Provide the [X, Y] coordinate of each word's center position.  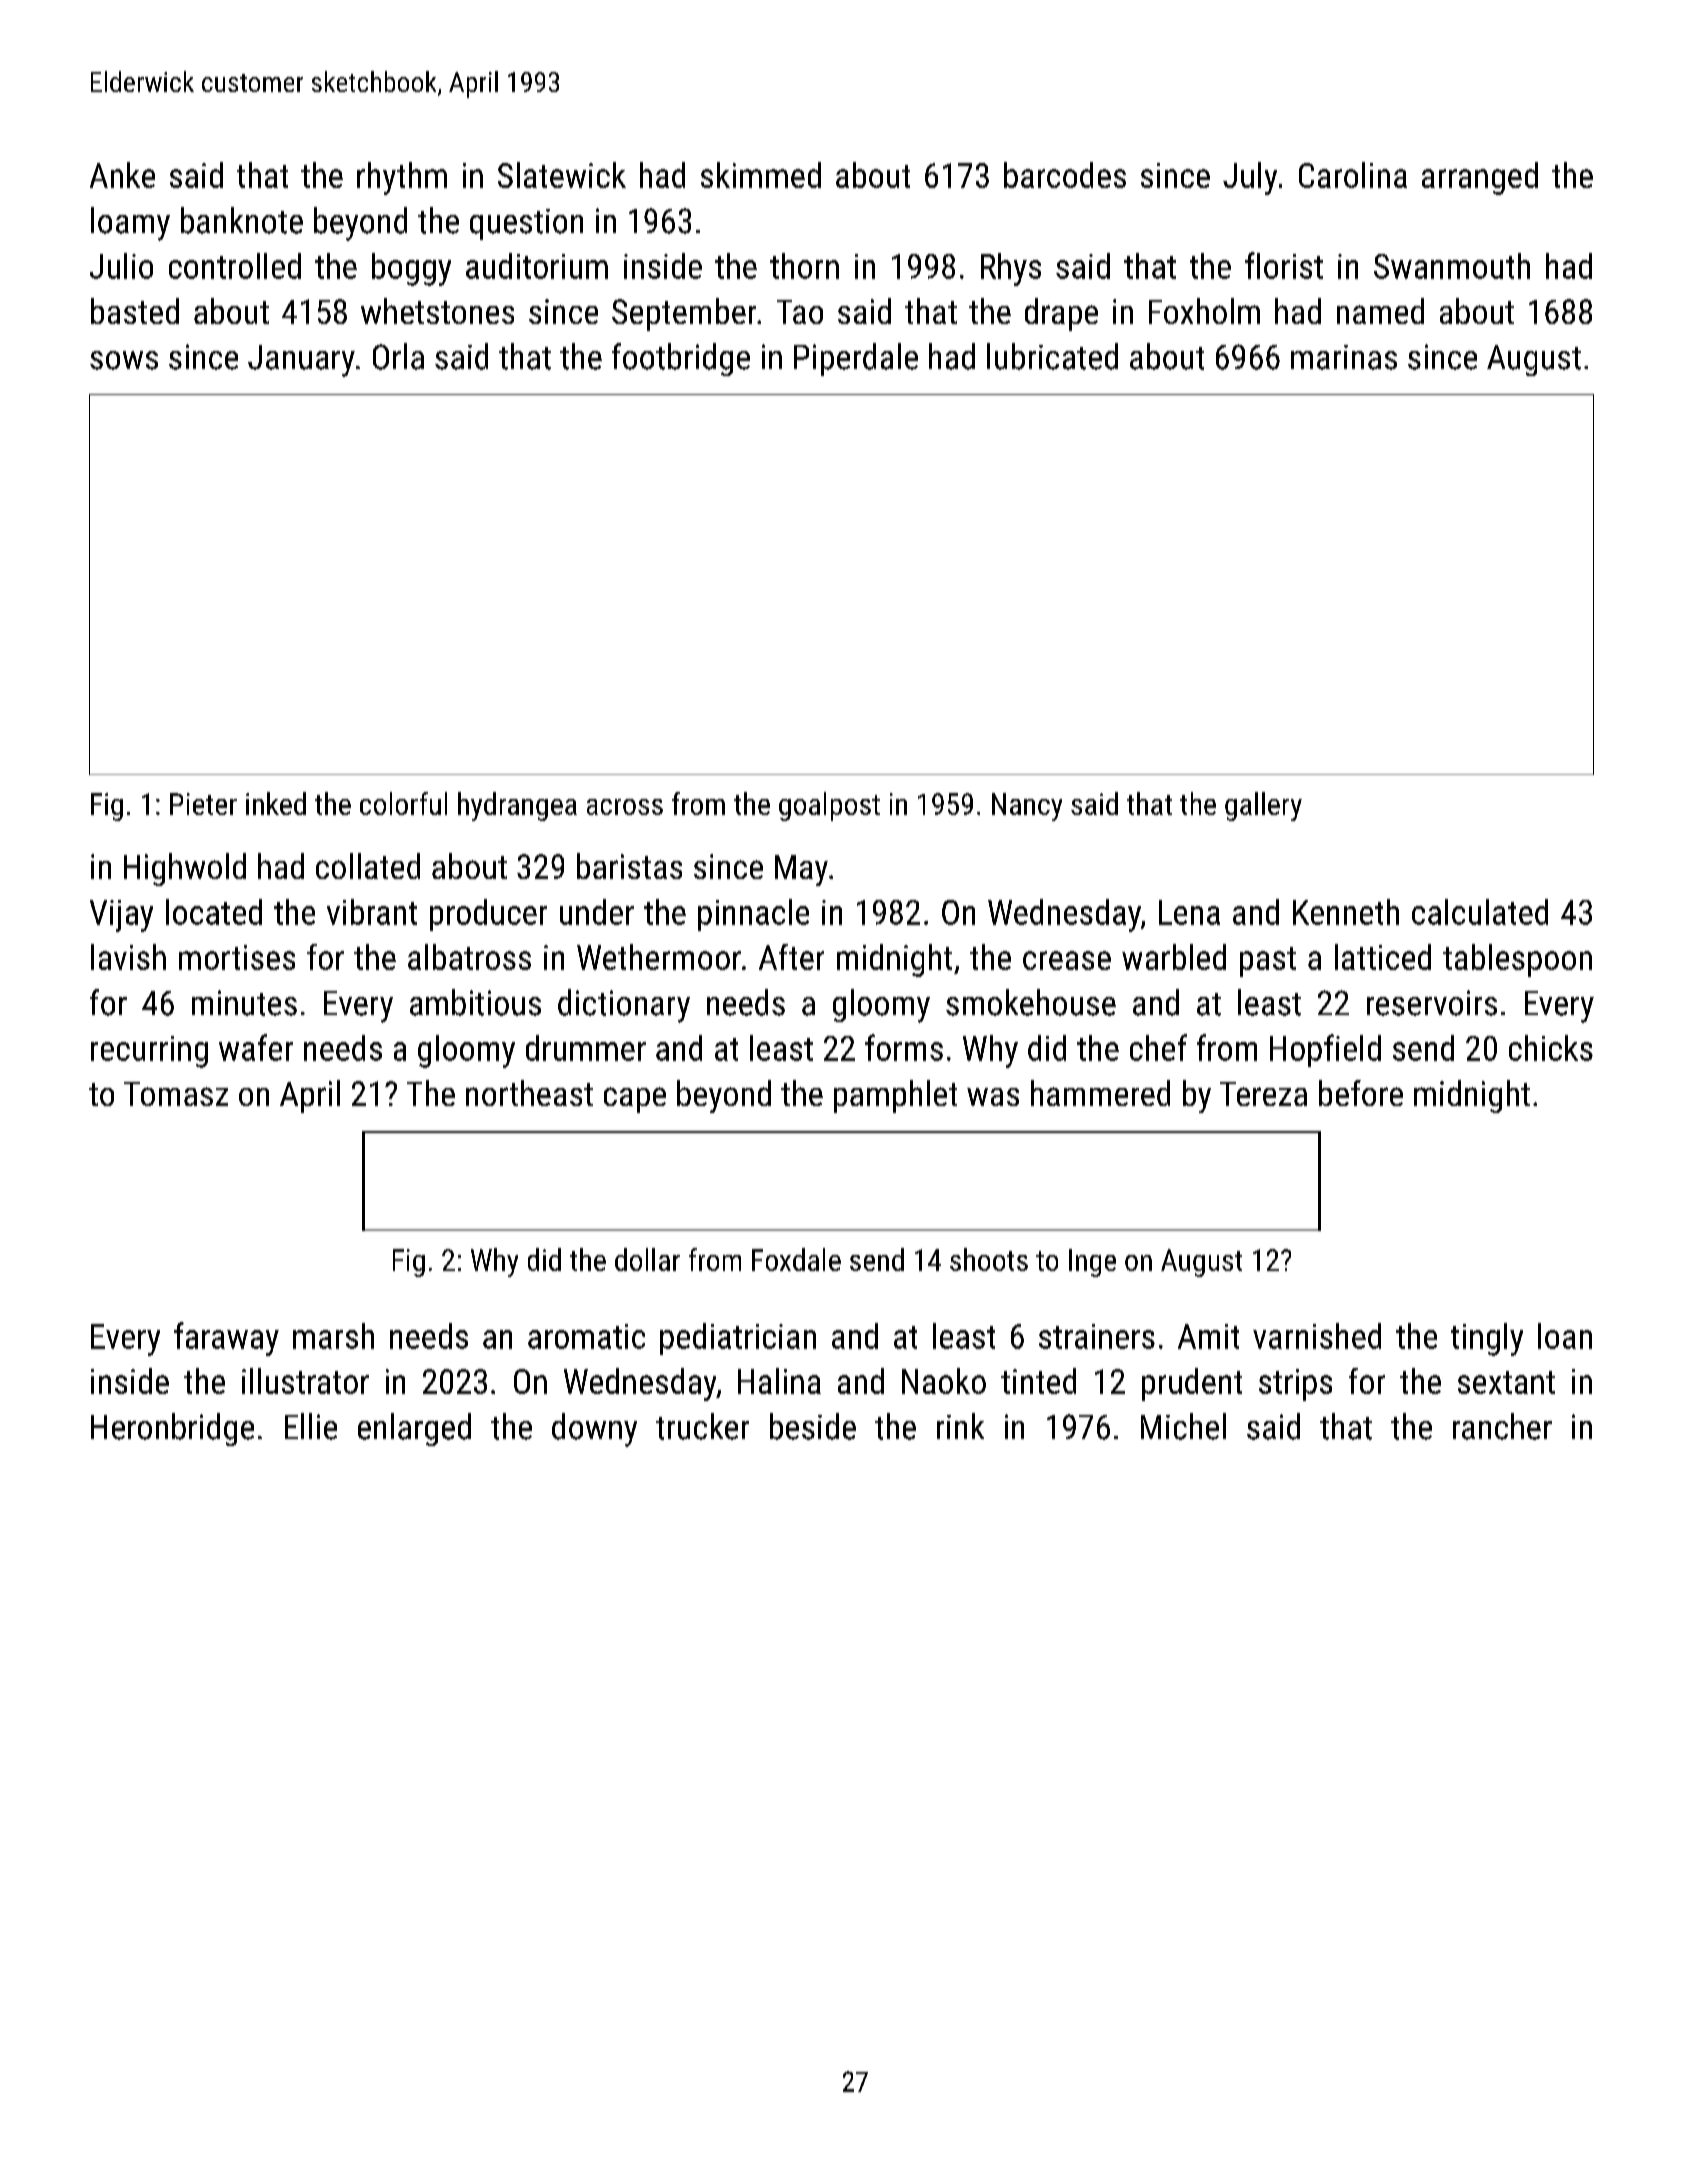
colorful [403, 803]
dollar [647, 1259]
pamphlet [895, 1096]
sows [124, 360]
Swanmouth [1452, 266]
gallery [1263, 806]
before [1361, 1093]
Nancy [1027, 807]
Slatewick [562, 175]
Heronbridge [172, 1429]
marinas [1344, 357]
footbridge [681, 359]
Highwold [185, 869]
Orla [398, 356]
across [625, 807]
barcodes [1065, 175]
